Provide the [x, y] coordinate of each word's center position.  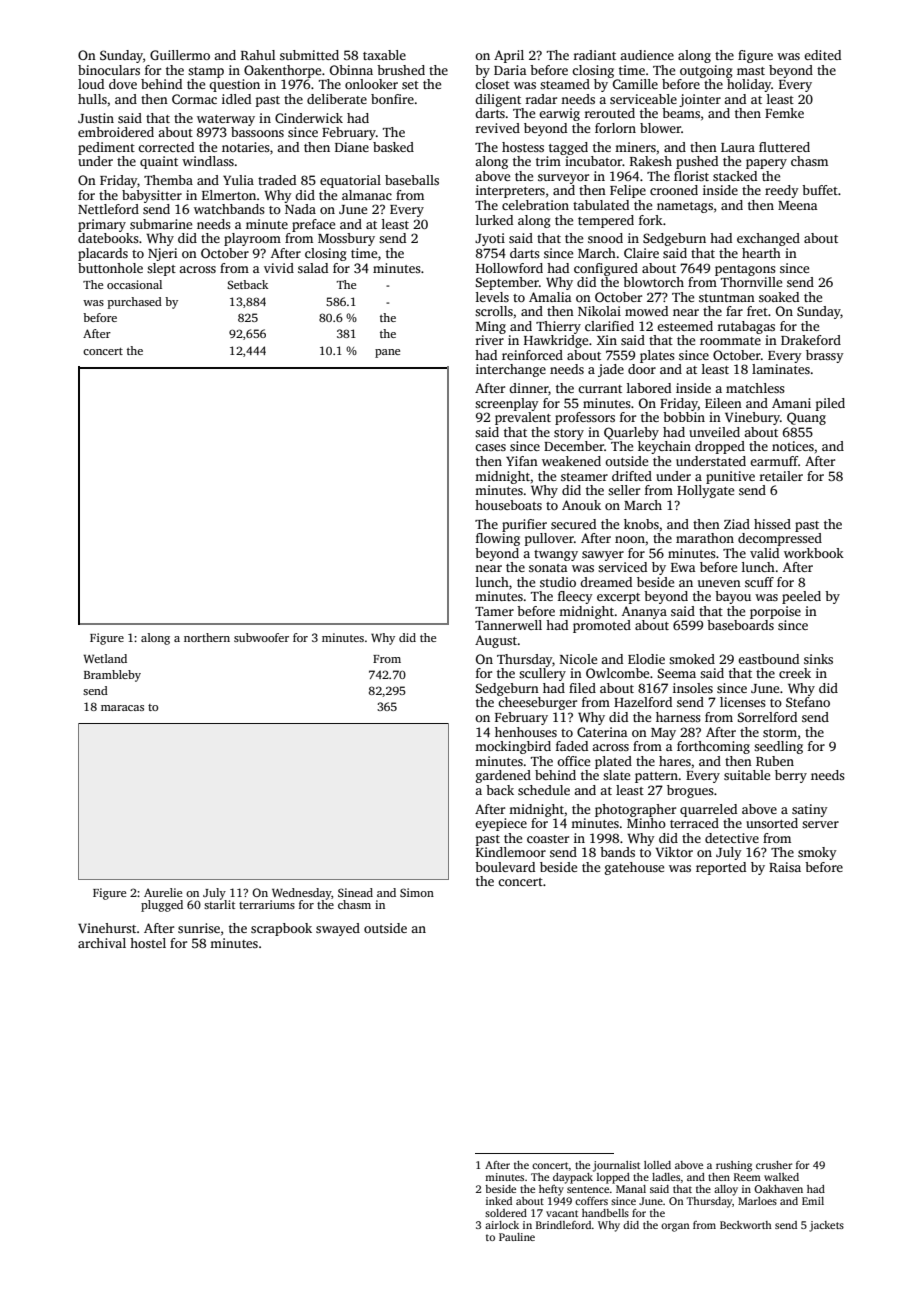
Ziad [737, 524]
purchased [135, 303]
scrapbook [281, 929]
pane [387, 353]
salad [313, 268]
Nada [300, 209]
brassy [825, 356]
